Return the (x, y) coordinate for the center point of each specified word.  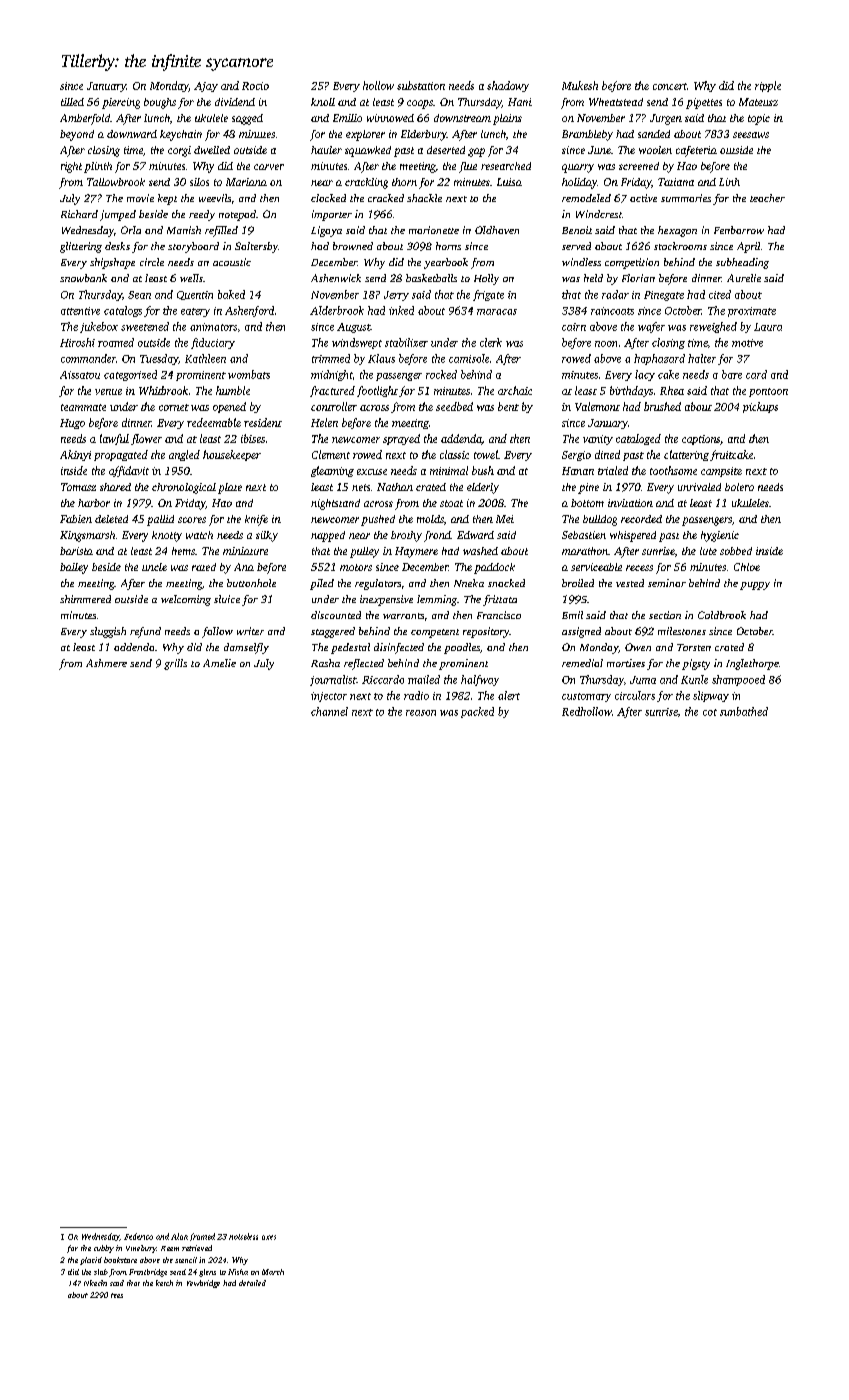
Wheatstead (616, 102)
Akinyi (75, 455)
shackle (424, 198)
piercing (121, 103)
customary (586, 697)
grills (175, 664)
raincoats (612, 311)
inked (401, 310)
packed (477, 712)
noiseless (243, 1236)
